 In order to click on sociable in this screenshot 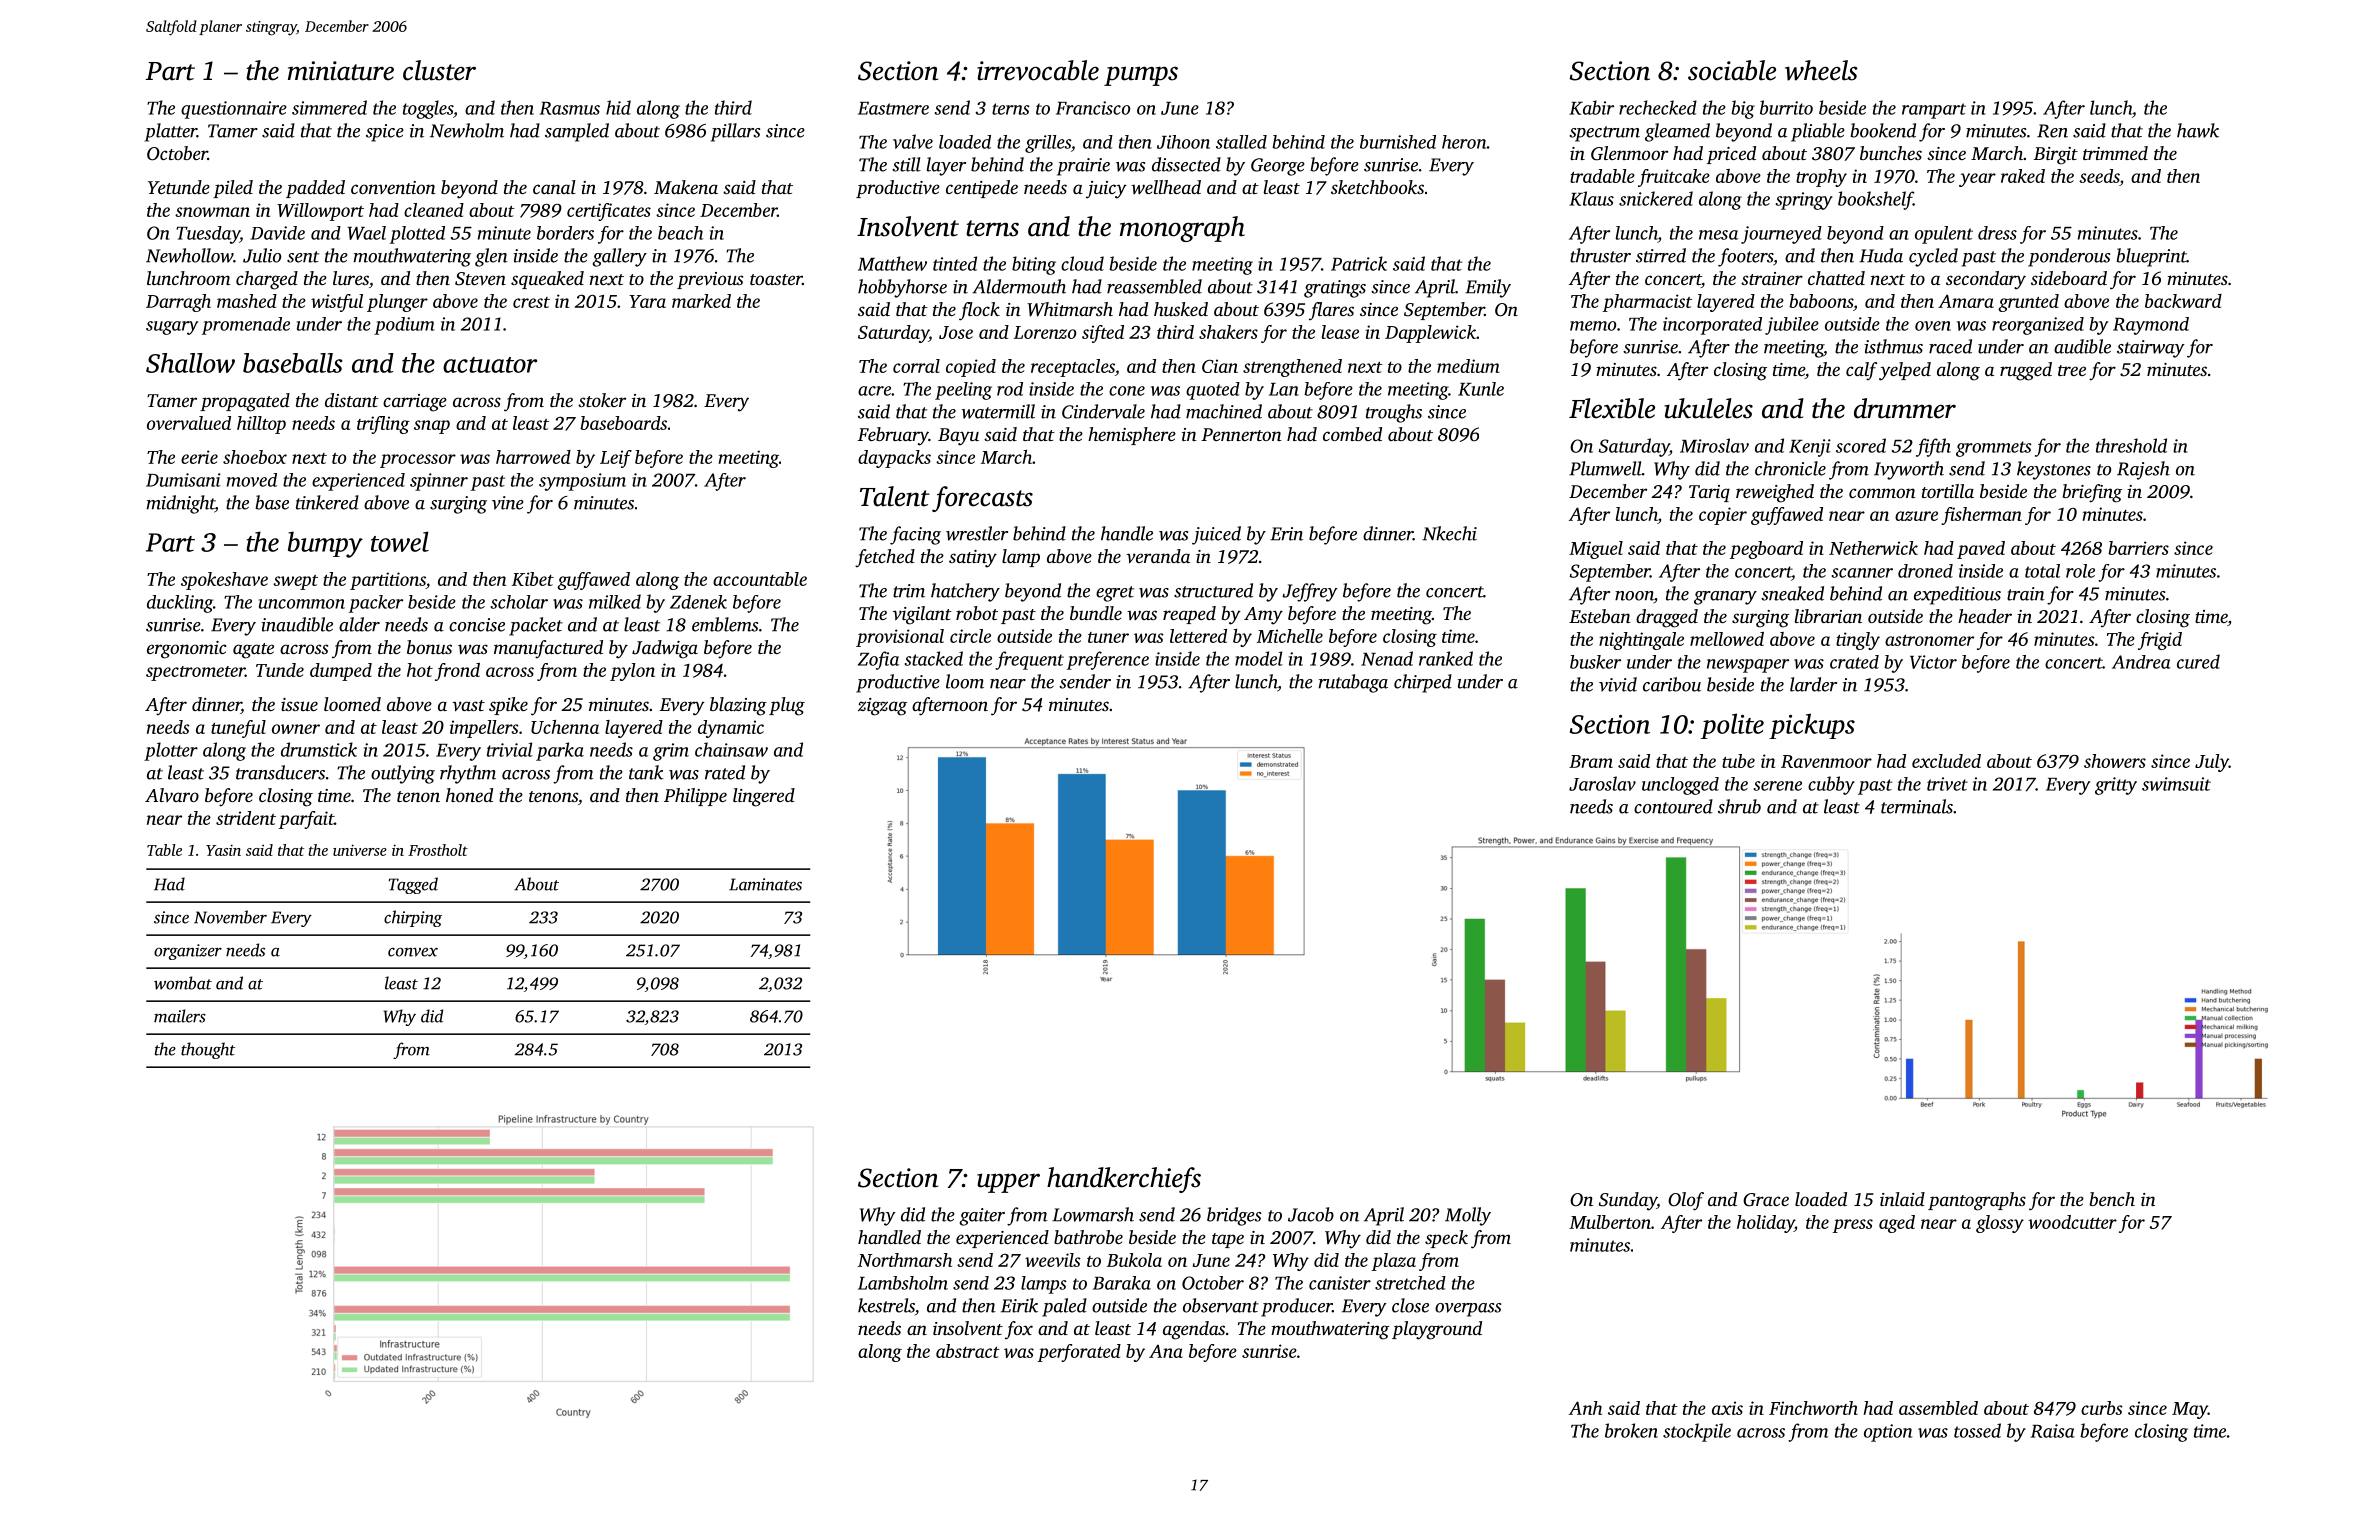, I will do `click(1732, 70)`.
